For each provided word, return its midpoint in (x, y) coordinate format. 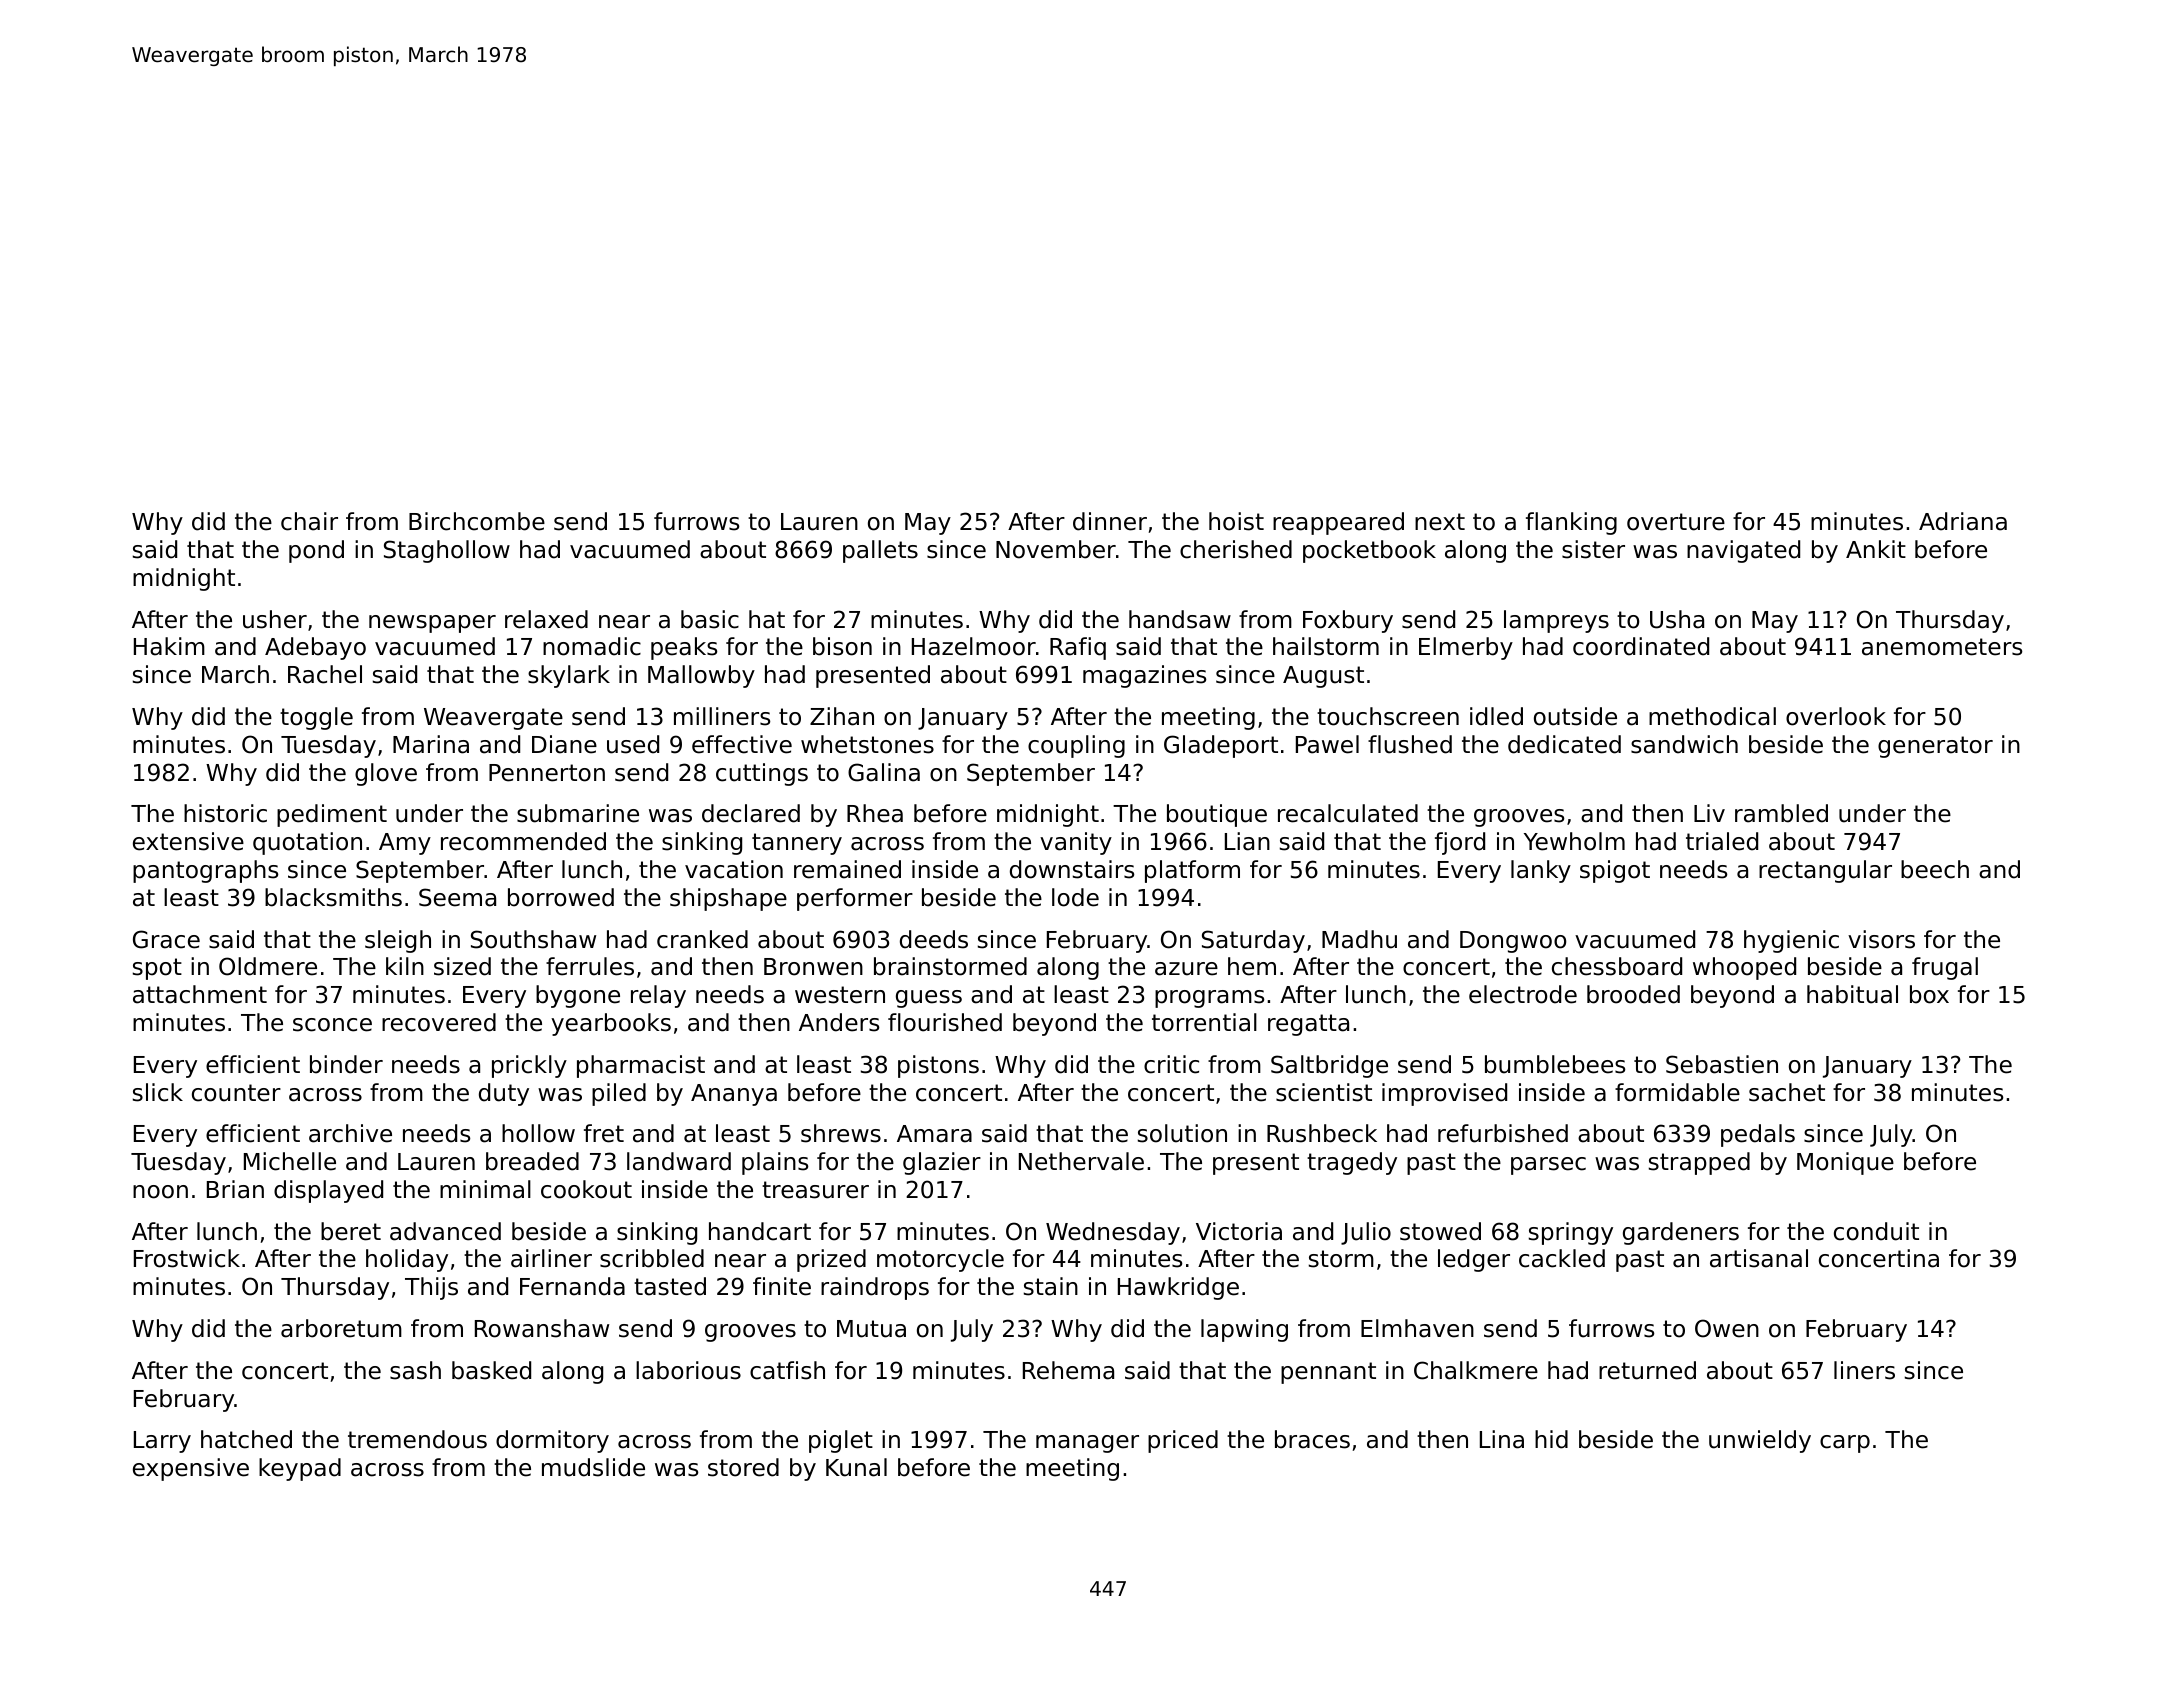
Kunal (856, 1467)
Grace (166, 939)
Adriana (1963, 521)
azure (1186, 969)
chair (309, 521)
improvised (1444, 1094)
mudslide (593, 1467)
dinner (1110, 521)
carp (1845, 1444)
